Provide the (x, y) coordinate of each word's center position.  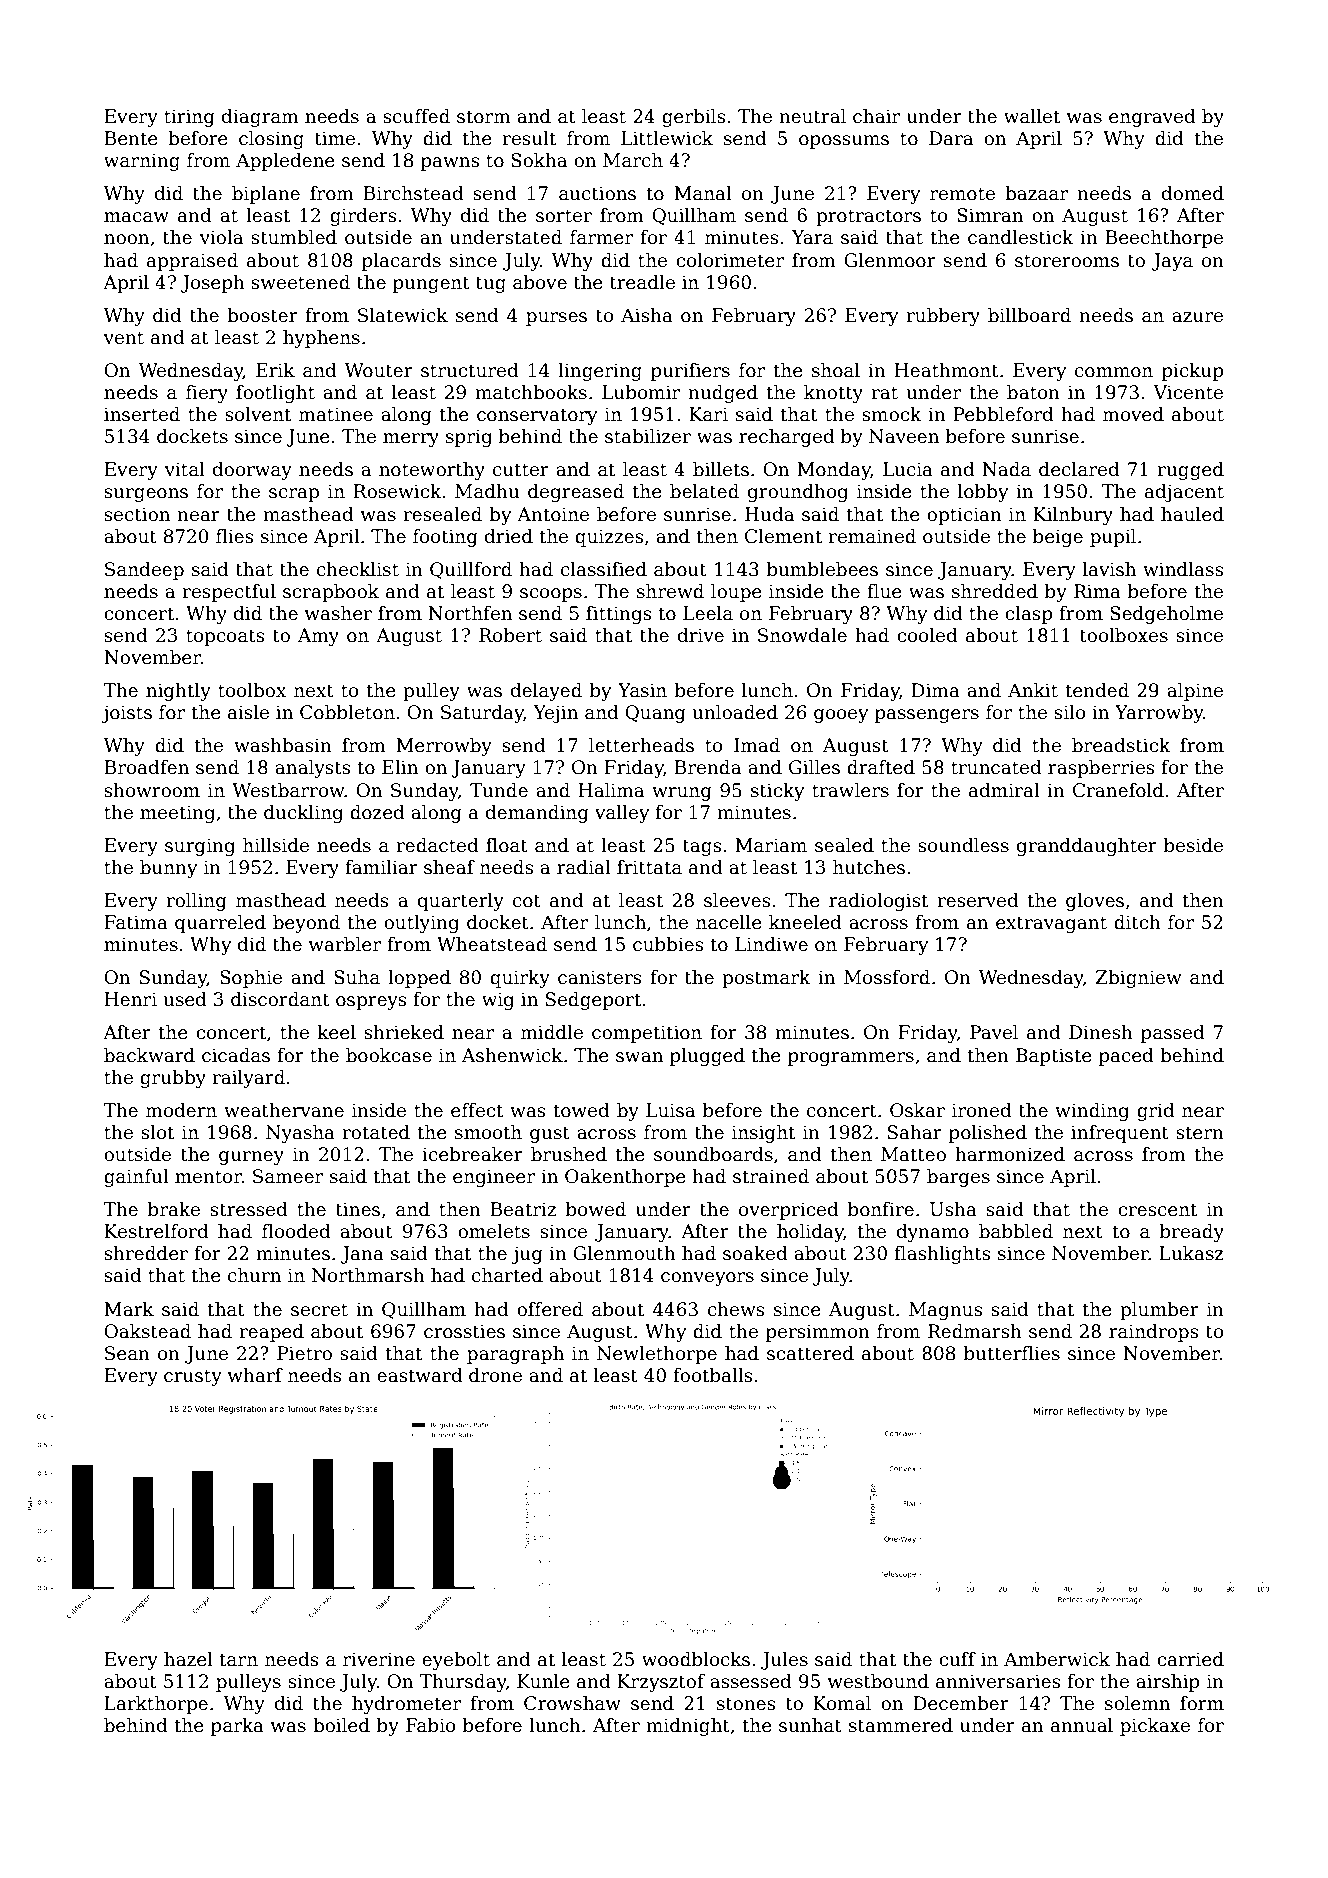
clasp (1029, 615)
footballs (712, 1375)
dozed (377, 812)
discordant (280, 999)
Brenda (707, 767)
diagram (260, 118)
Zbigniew (1139, 979)
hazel (188, 1659)
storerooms (1067, 261)
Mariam (771, 845)
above (540, 282)
